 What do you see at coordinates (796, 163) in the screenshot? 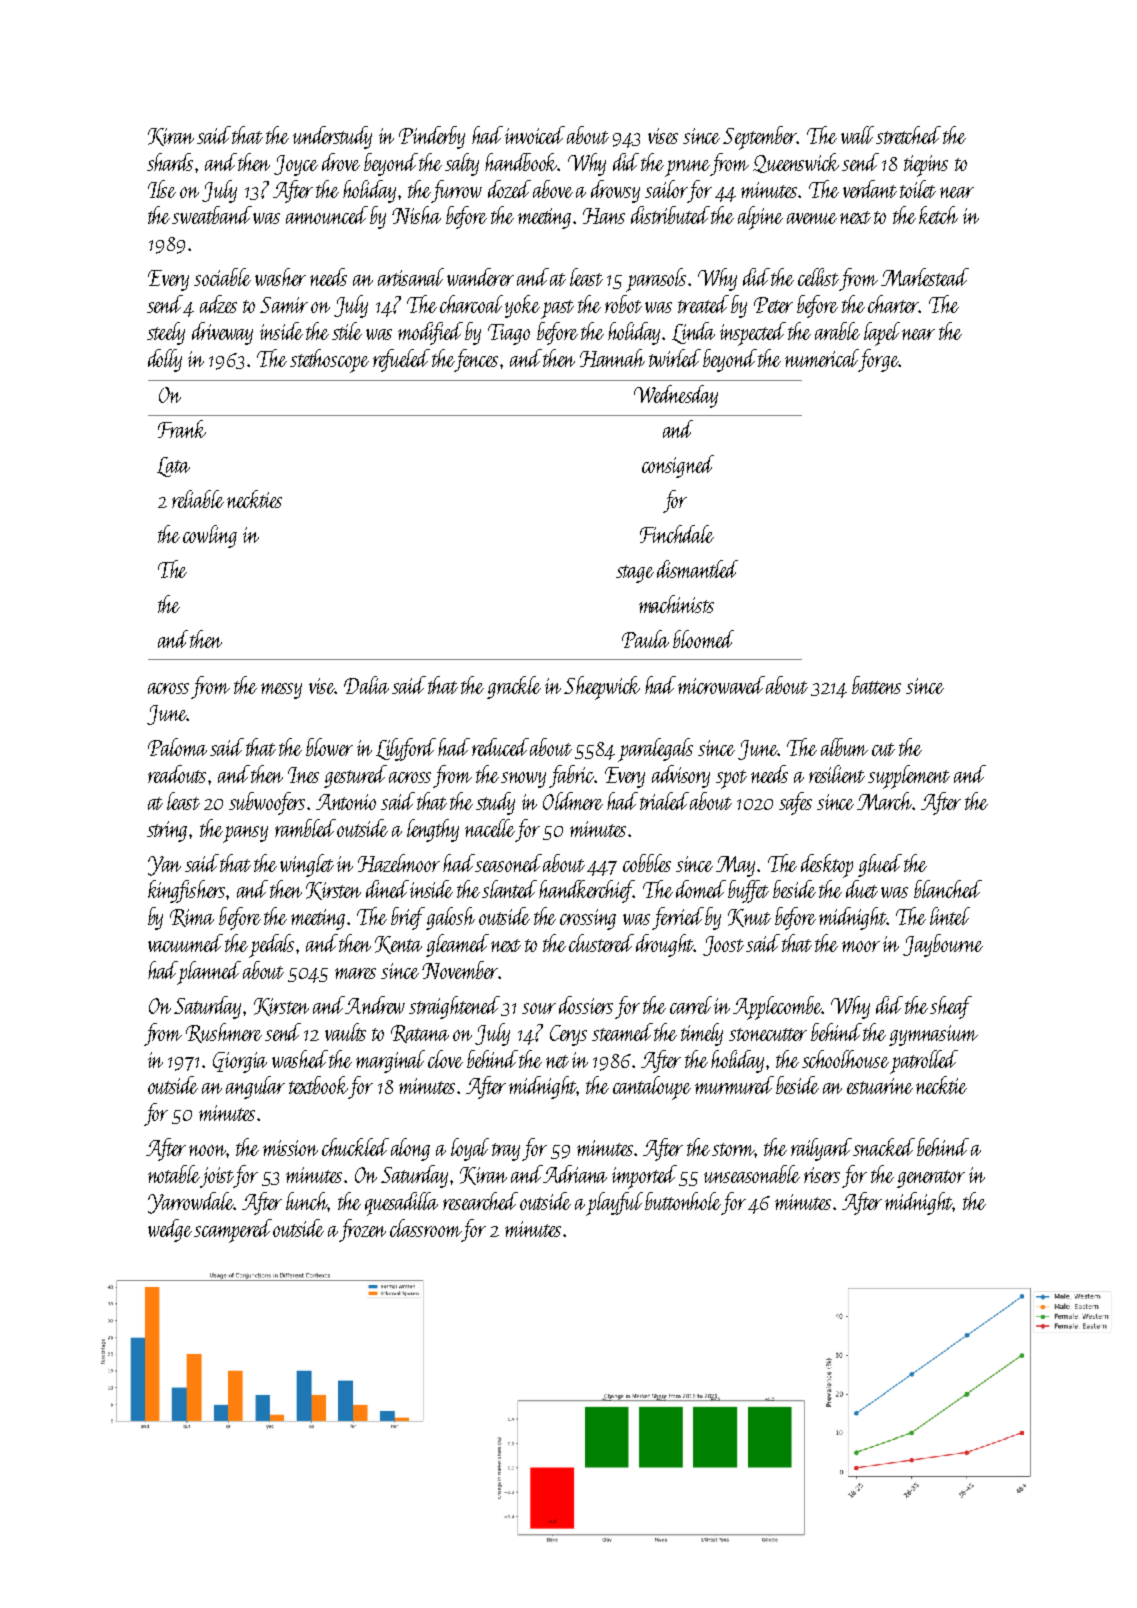
I see `Queenswick` at bounding box center [796, 163].
